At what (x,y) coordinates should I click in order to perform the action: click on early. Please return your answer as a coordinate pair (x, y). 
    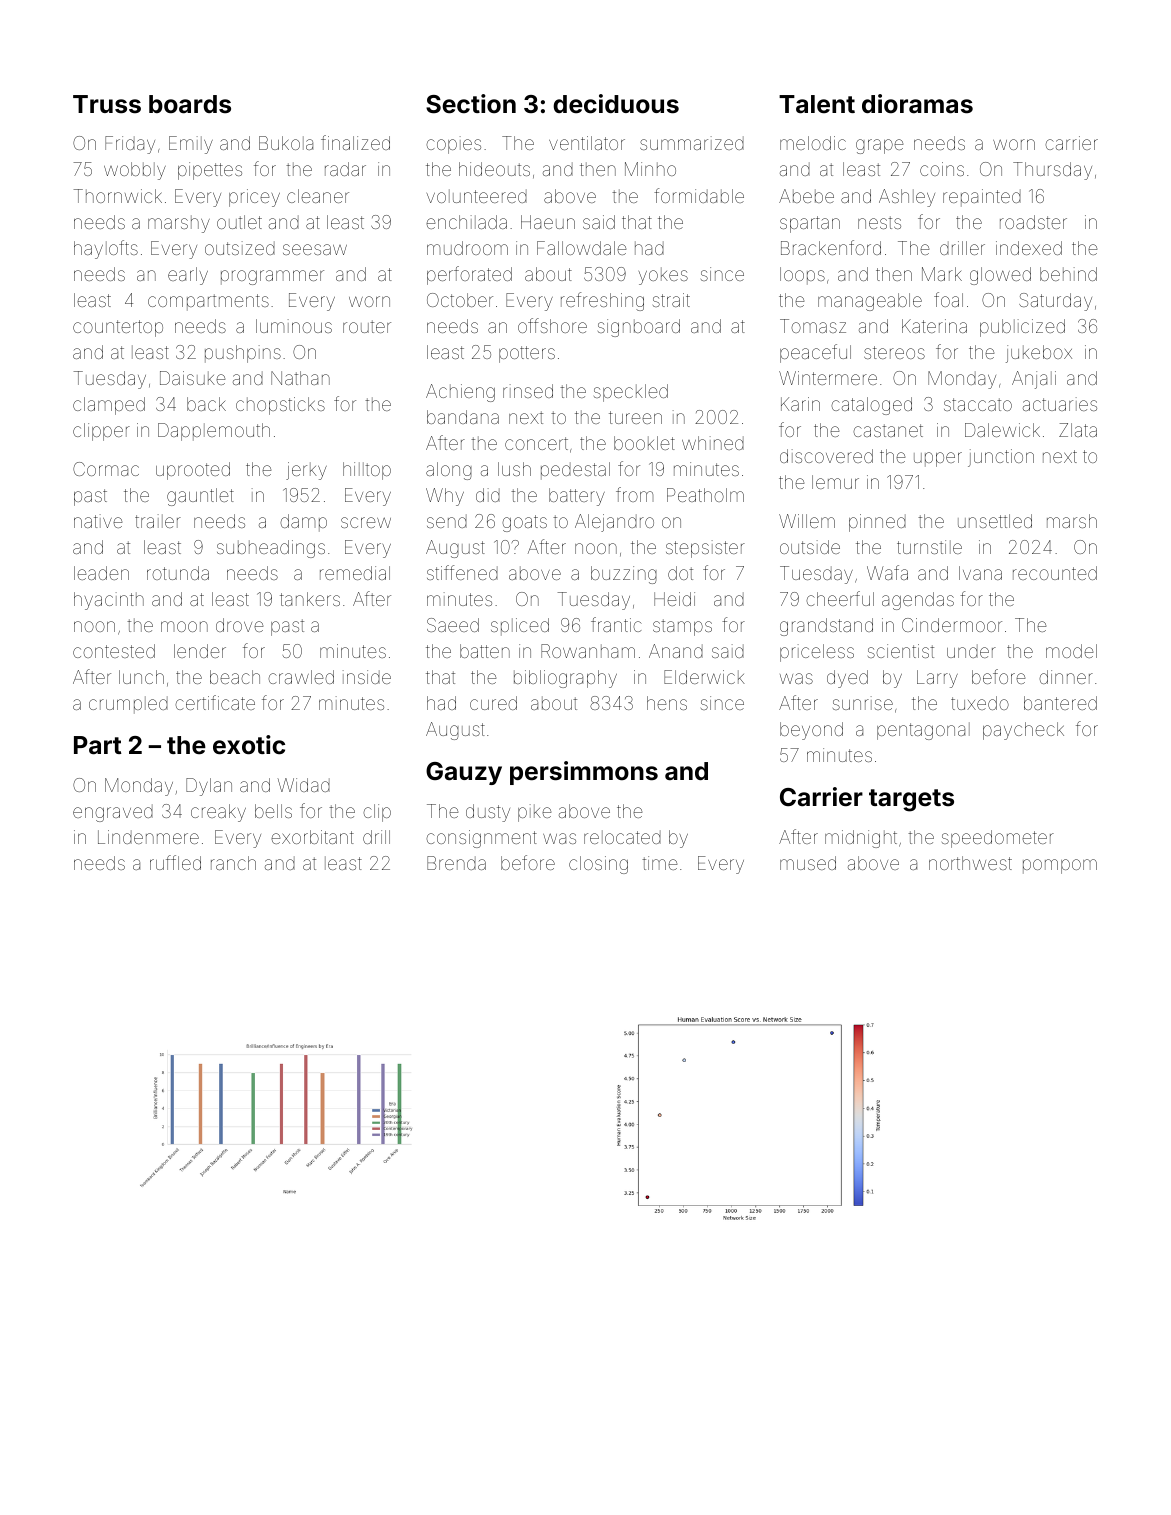
    Looking at the image, I should click on (188, 276).
